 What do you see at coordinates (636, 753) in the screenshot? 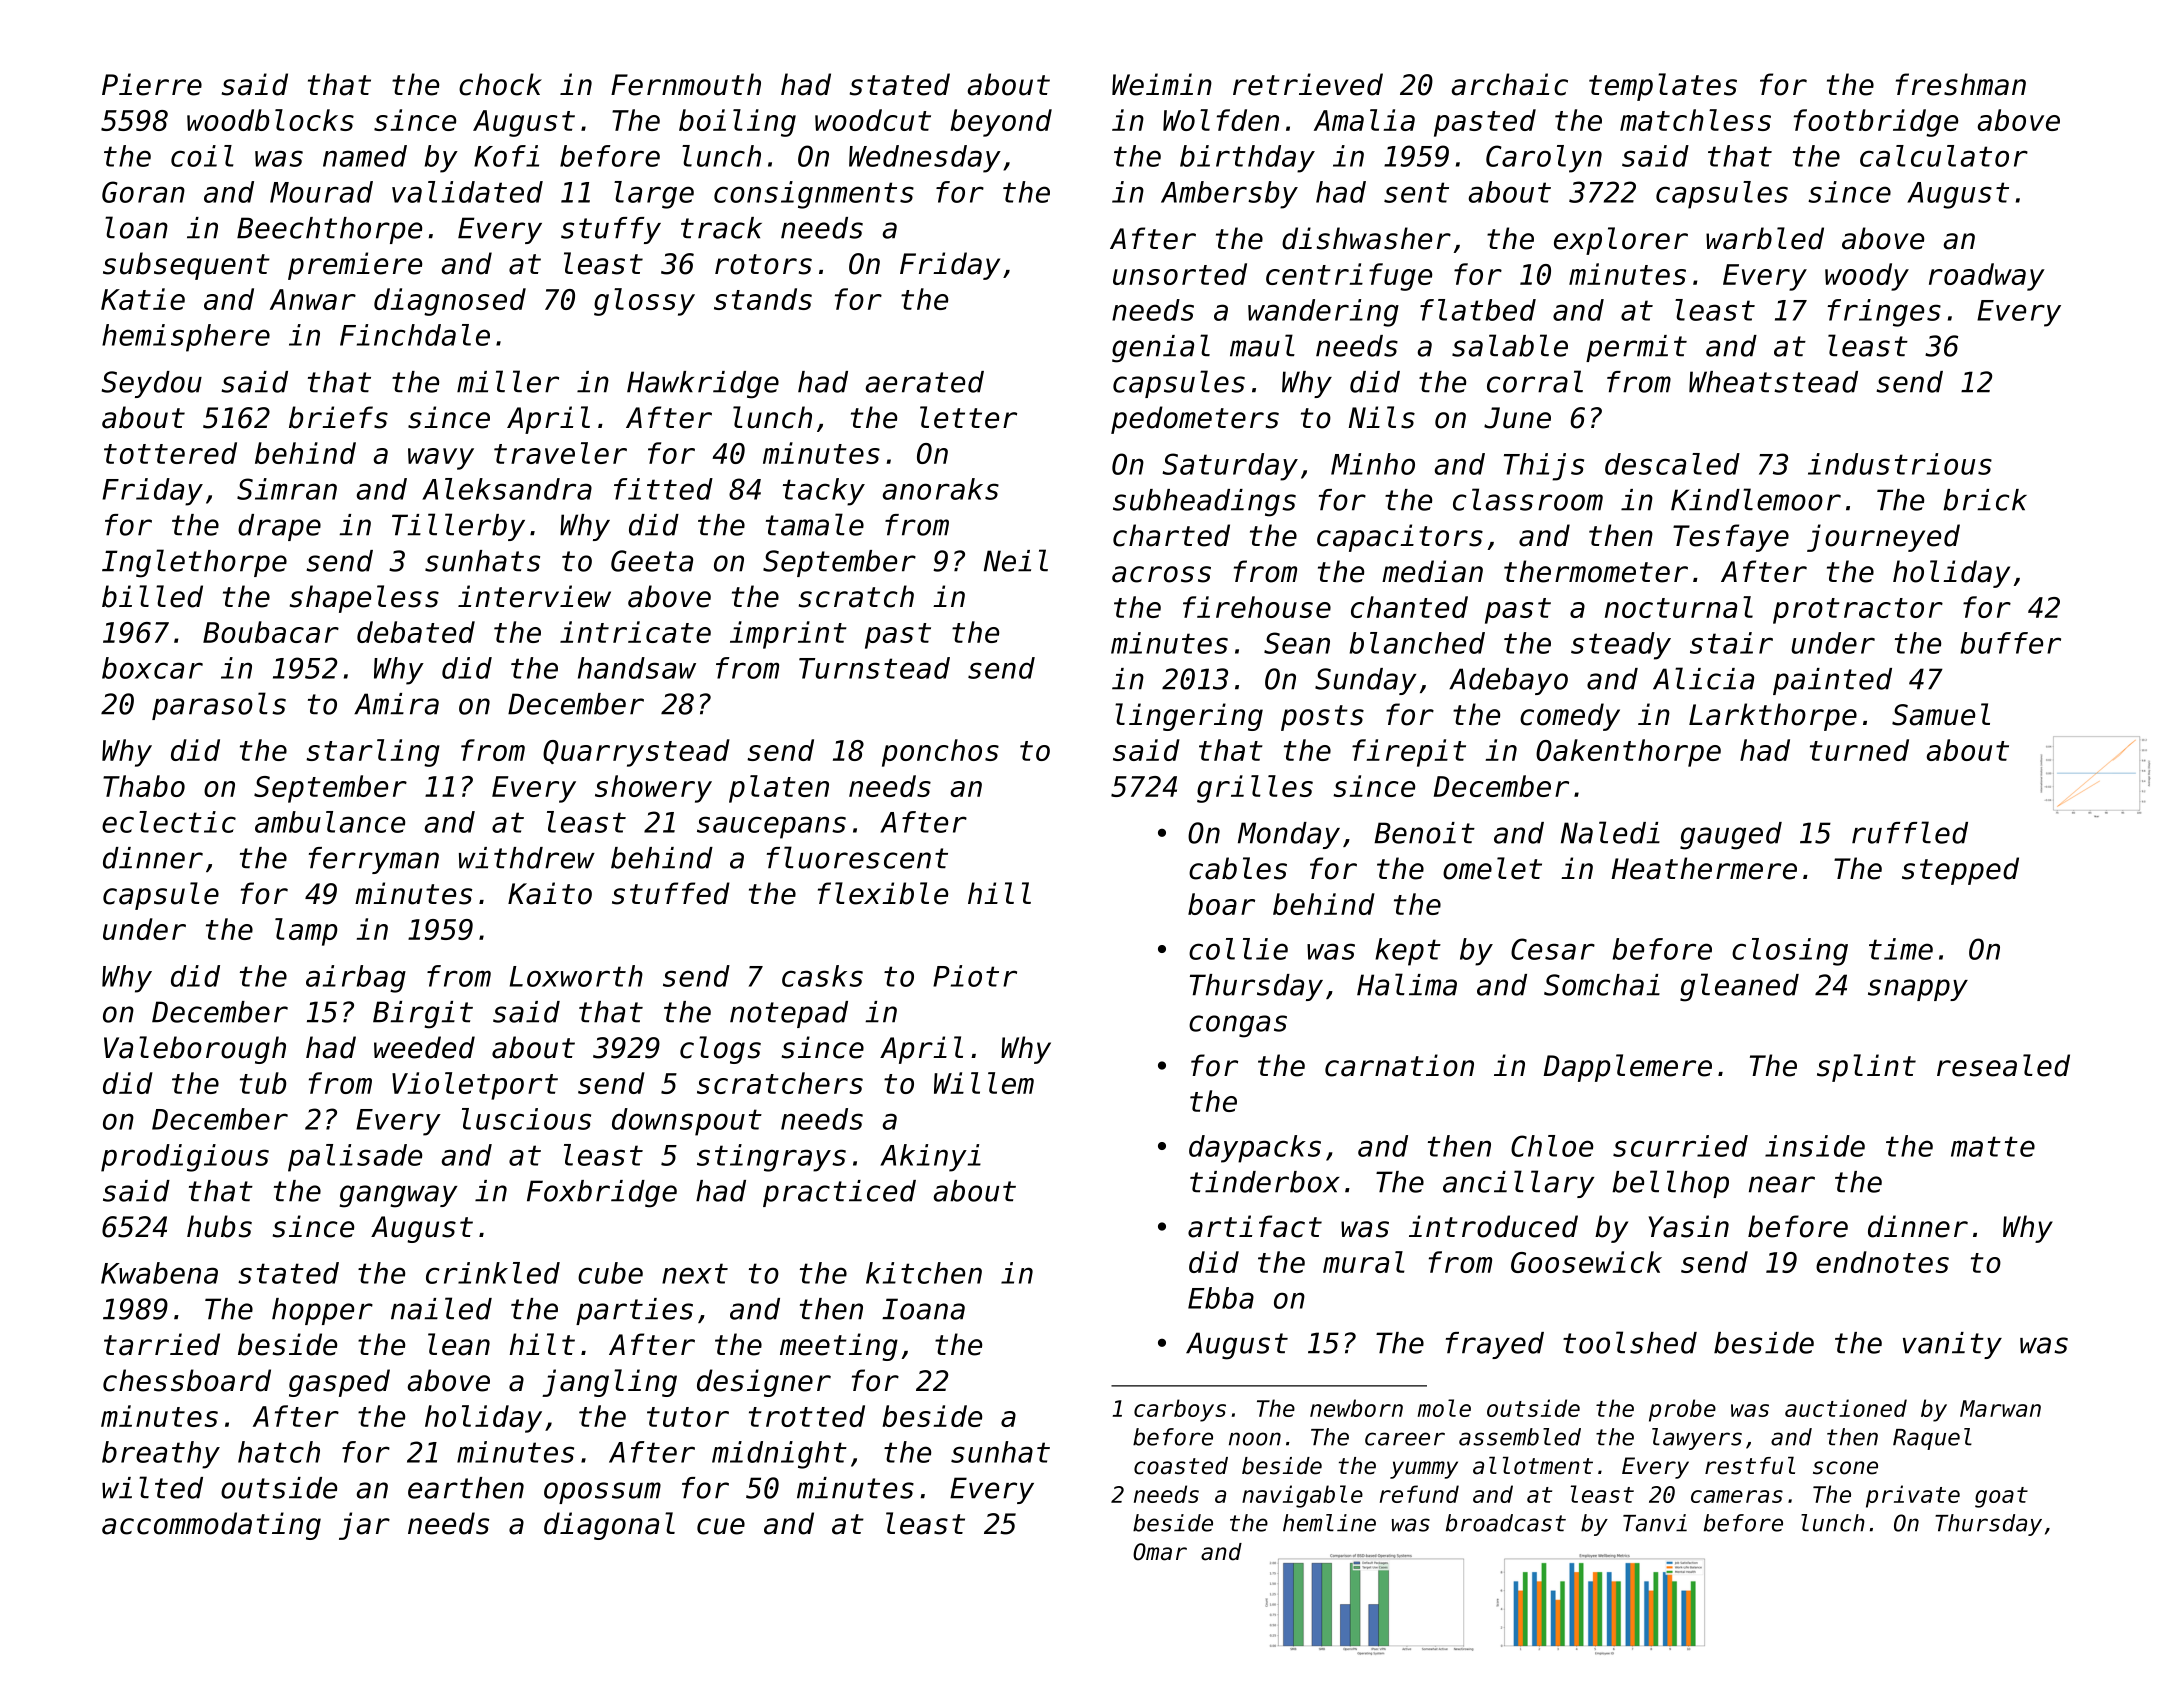
I see `Quarrystead` at bounding box center [636, 753].
